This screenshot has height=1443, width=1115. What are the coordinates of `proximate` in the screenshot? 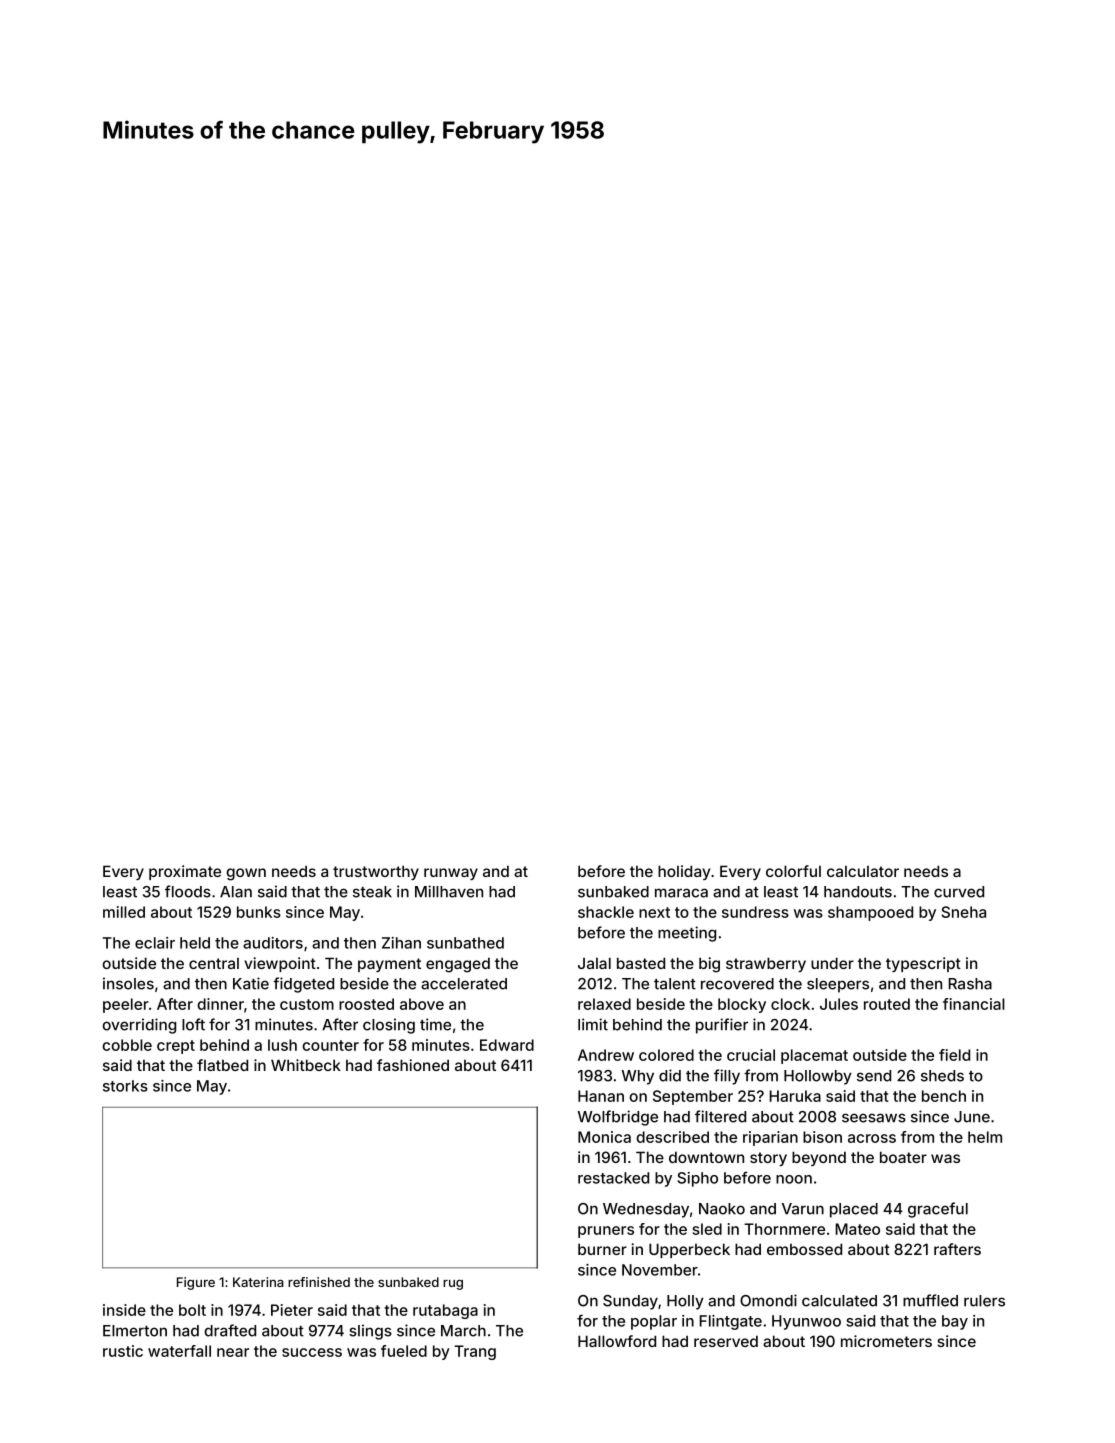 It's located at (185, 872).
